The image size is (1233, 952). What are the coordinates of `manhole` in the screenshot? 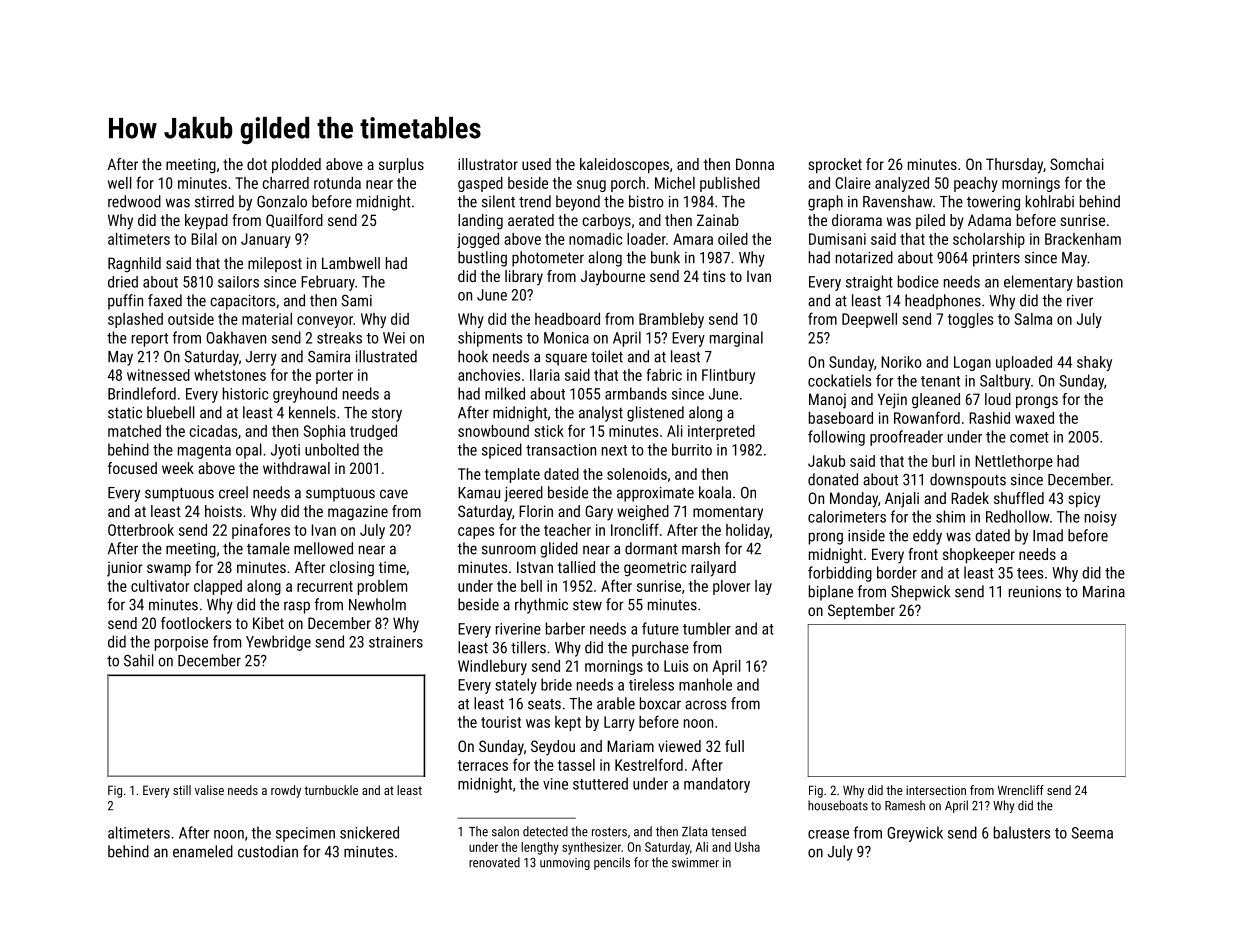 It's located at (705, 684).
